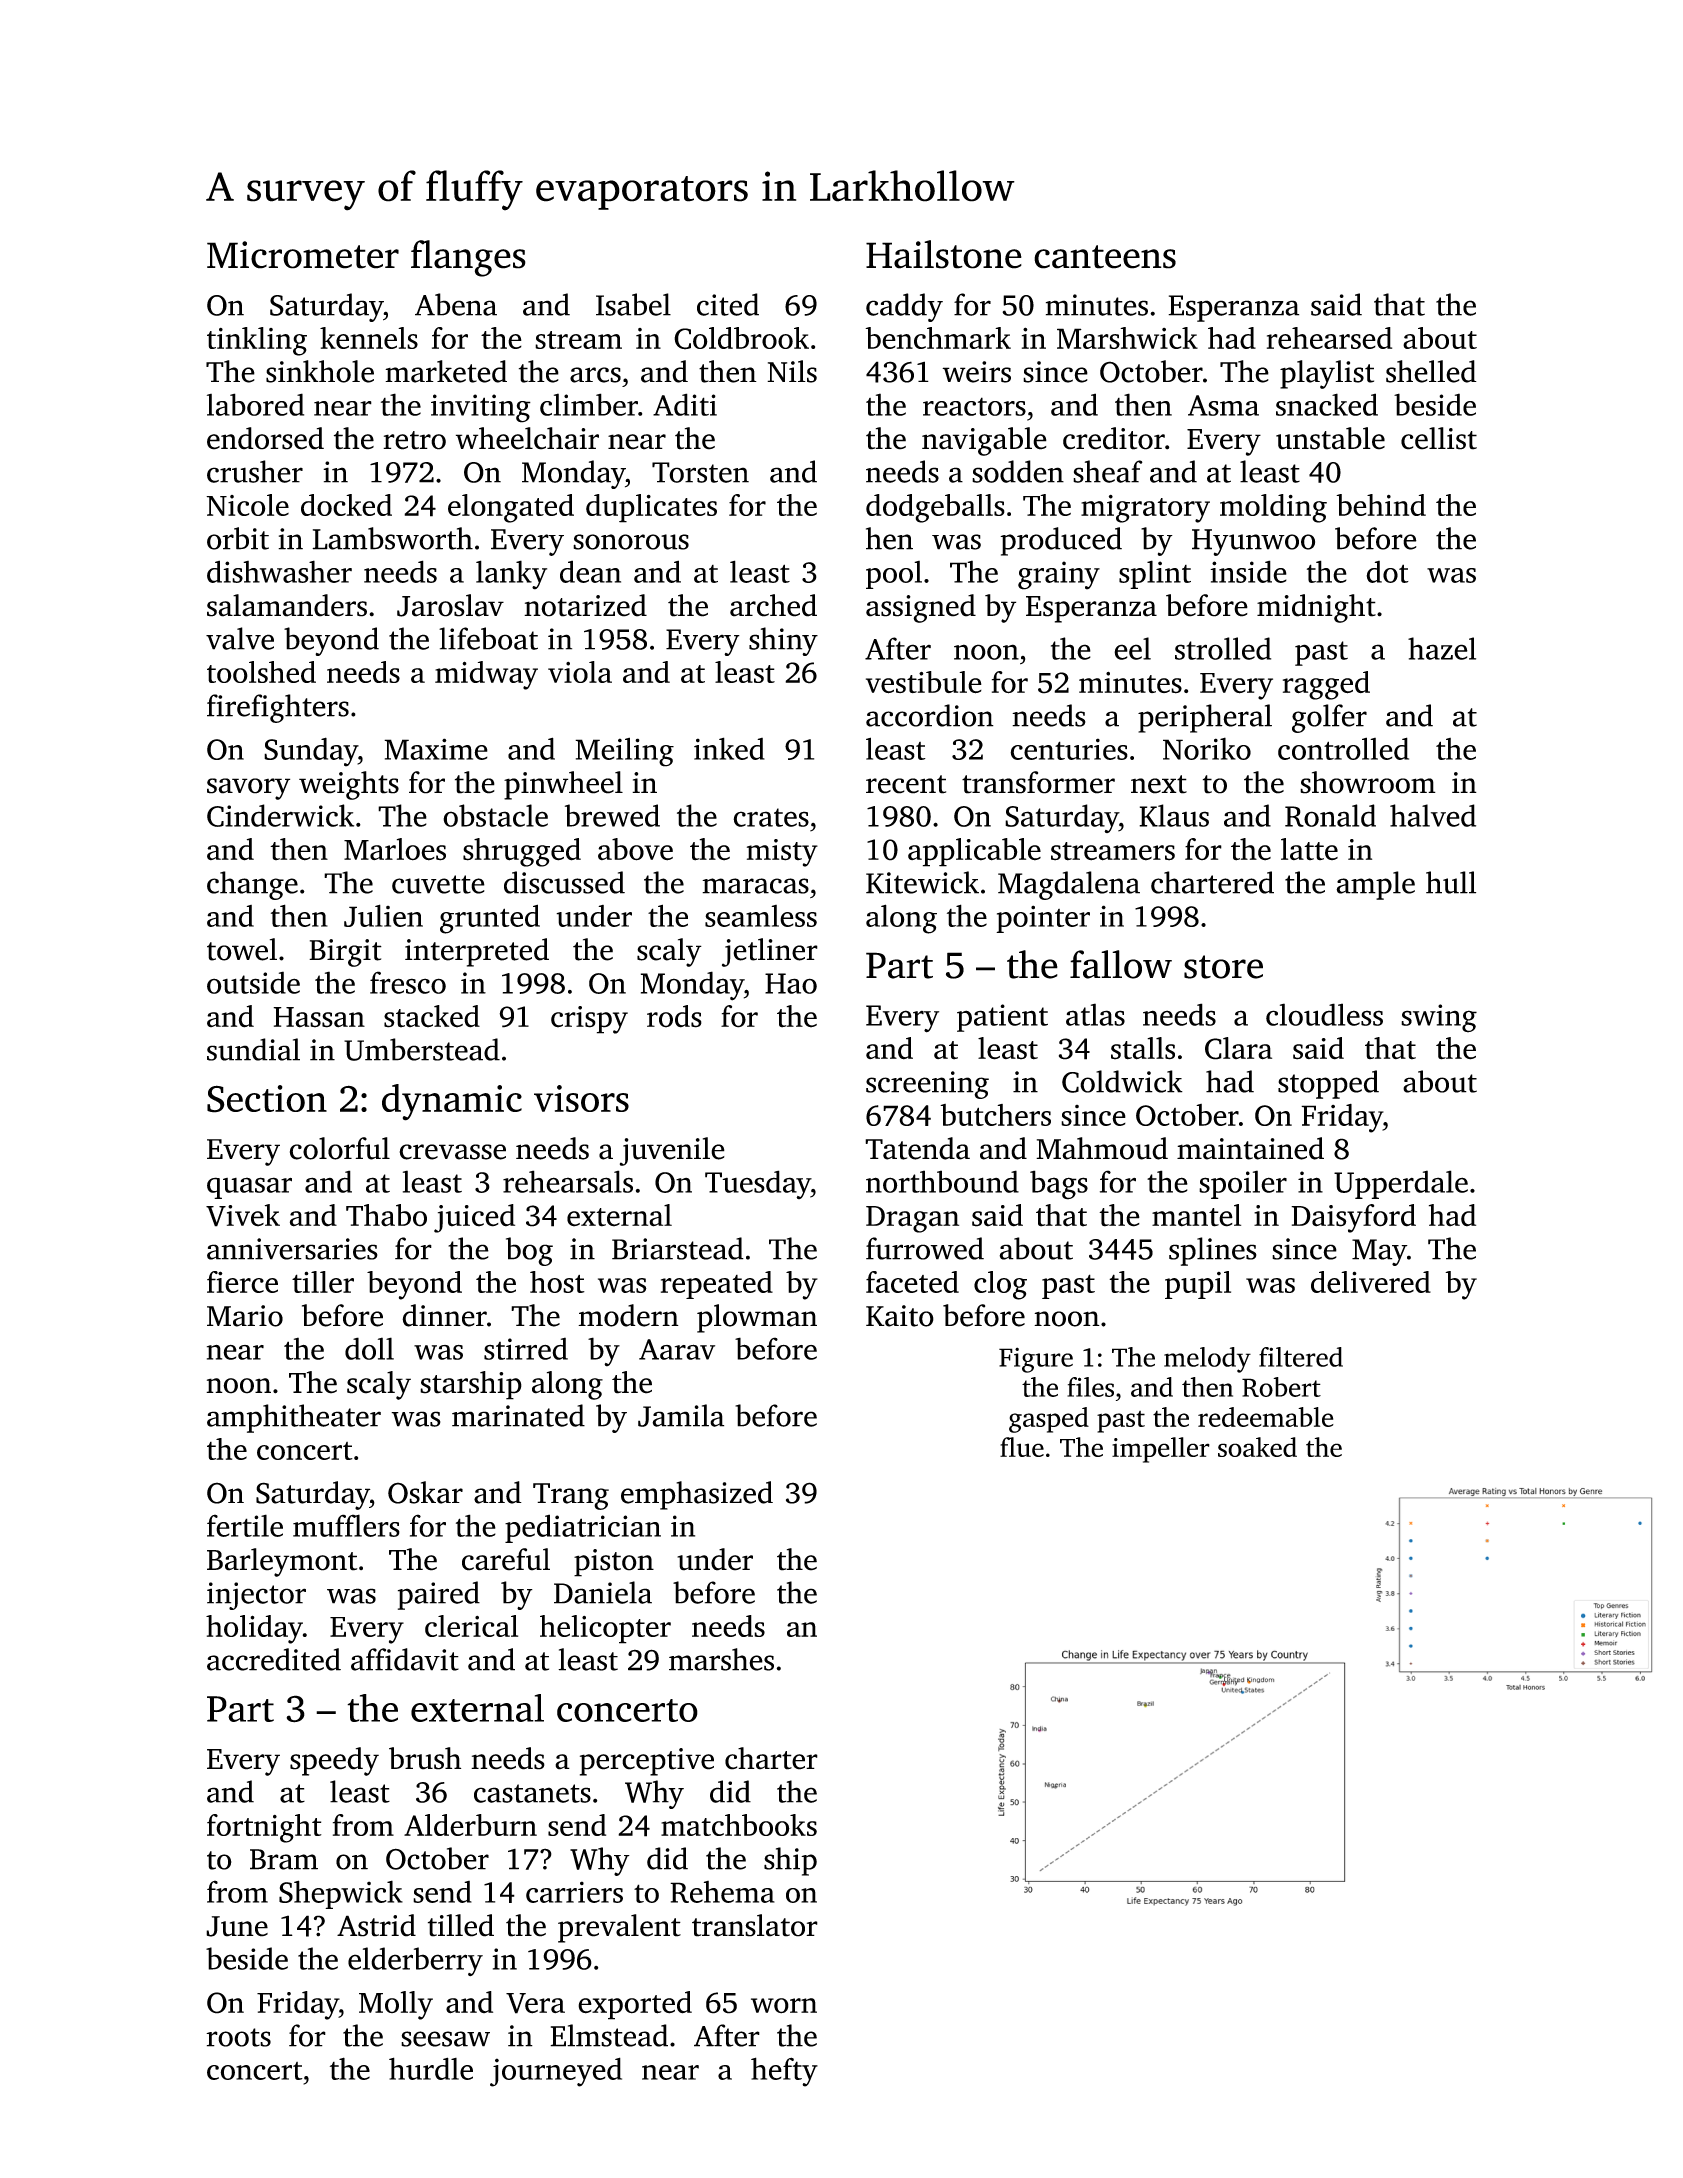 This screenshot has width=1683, height=2178. What do you see at coordinates (1301, 1357) in the screenshot?
I see `filtered` at bounding box center [1301, 1357].
